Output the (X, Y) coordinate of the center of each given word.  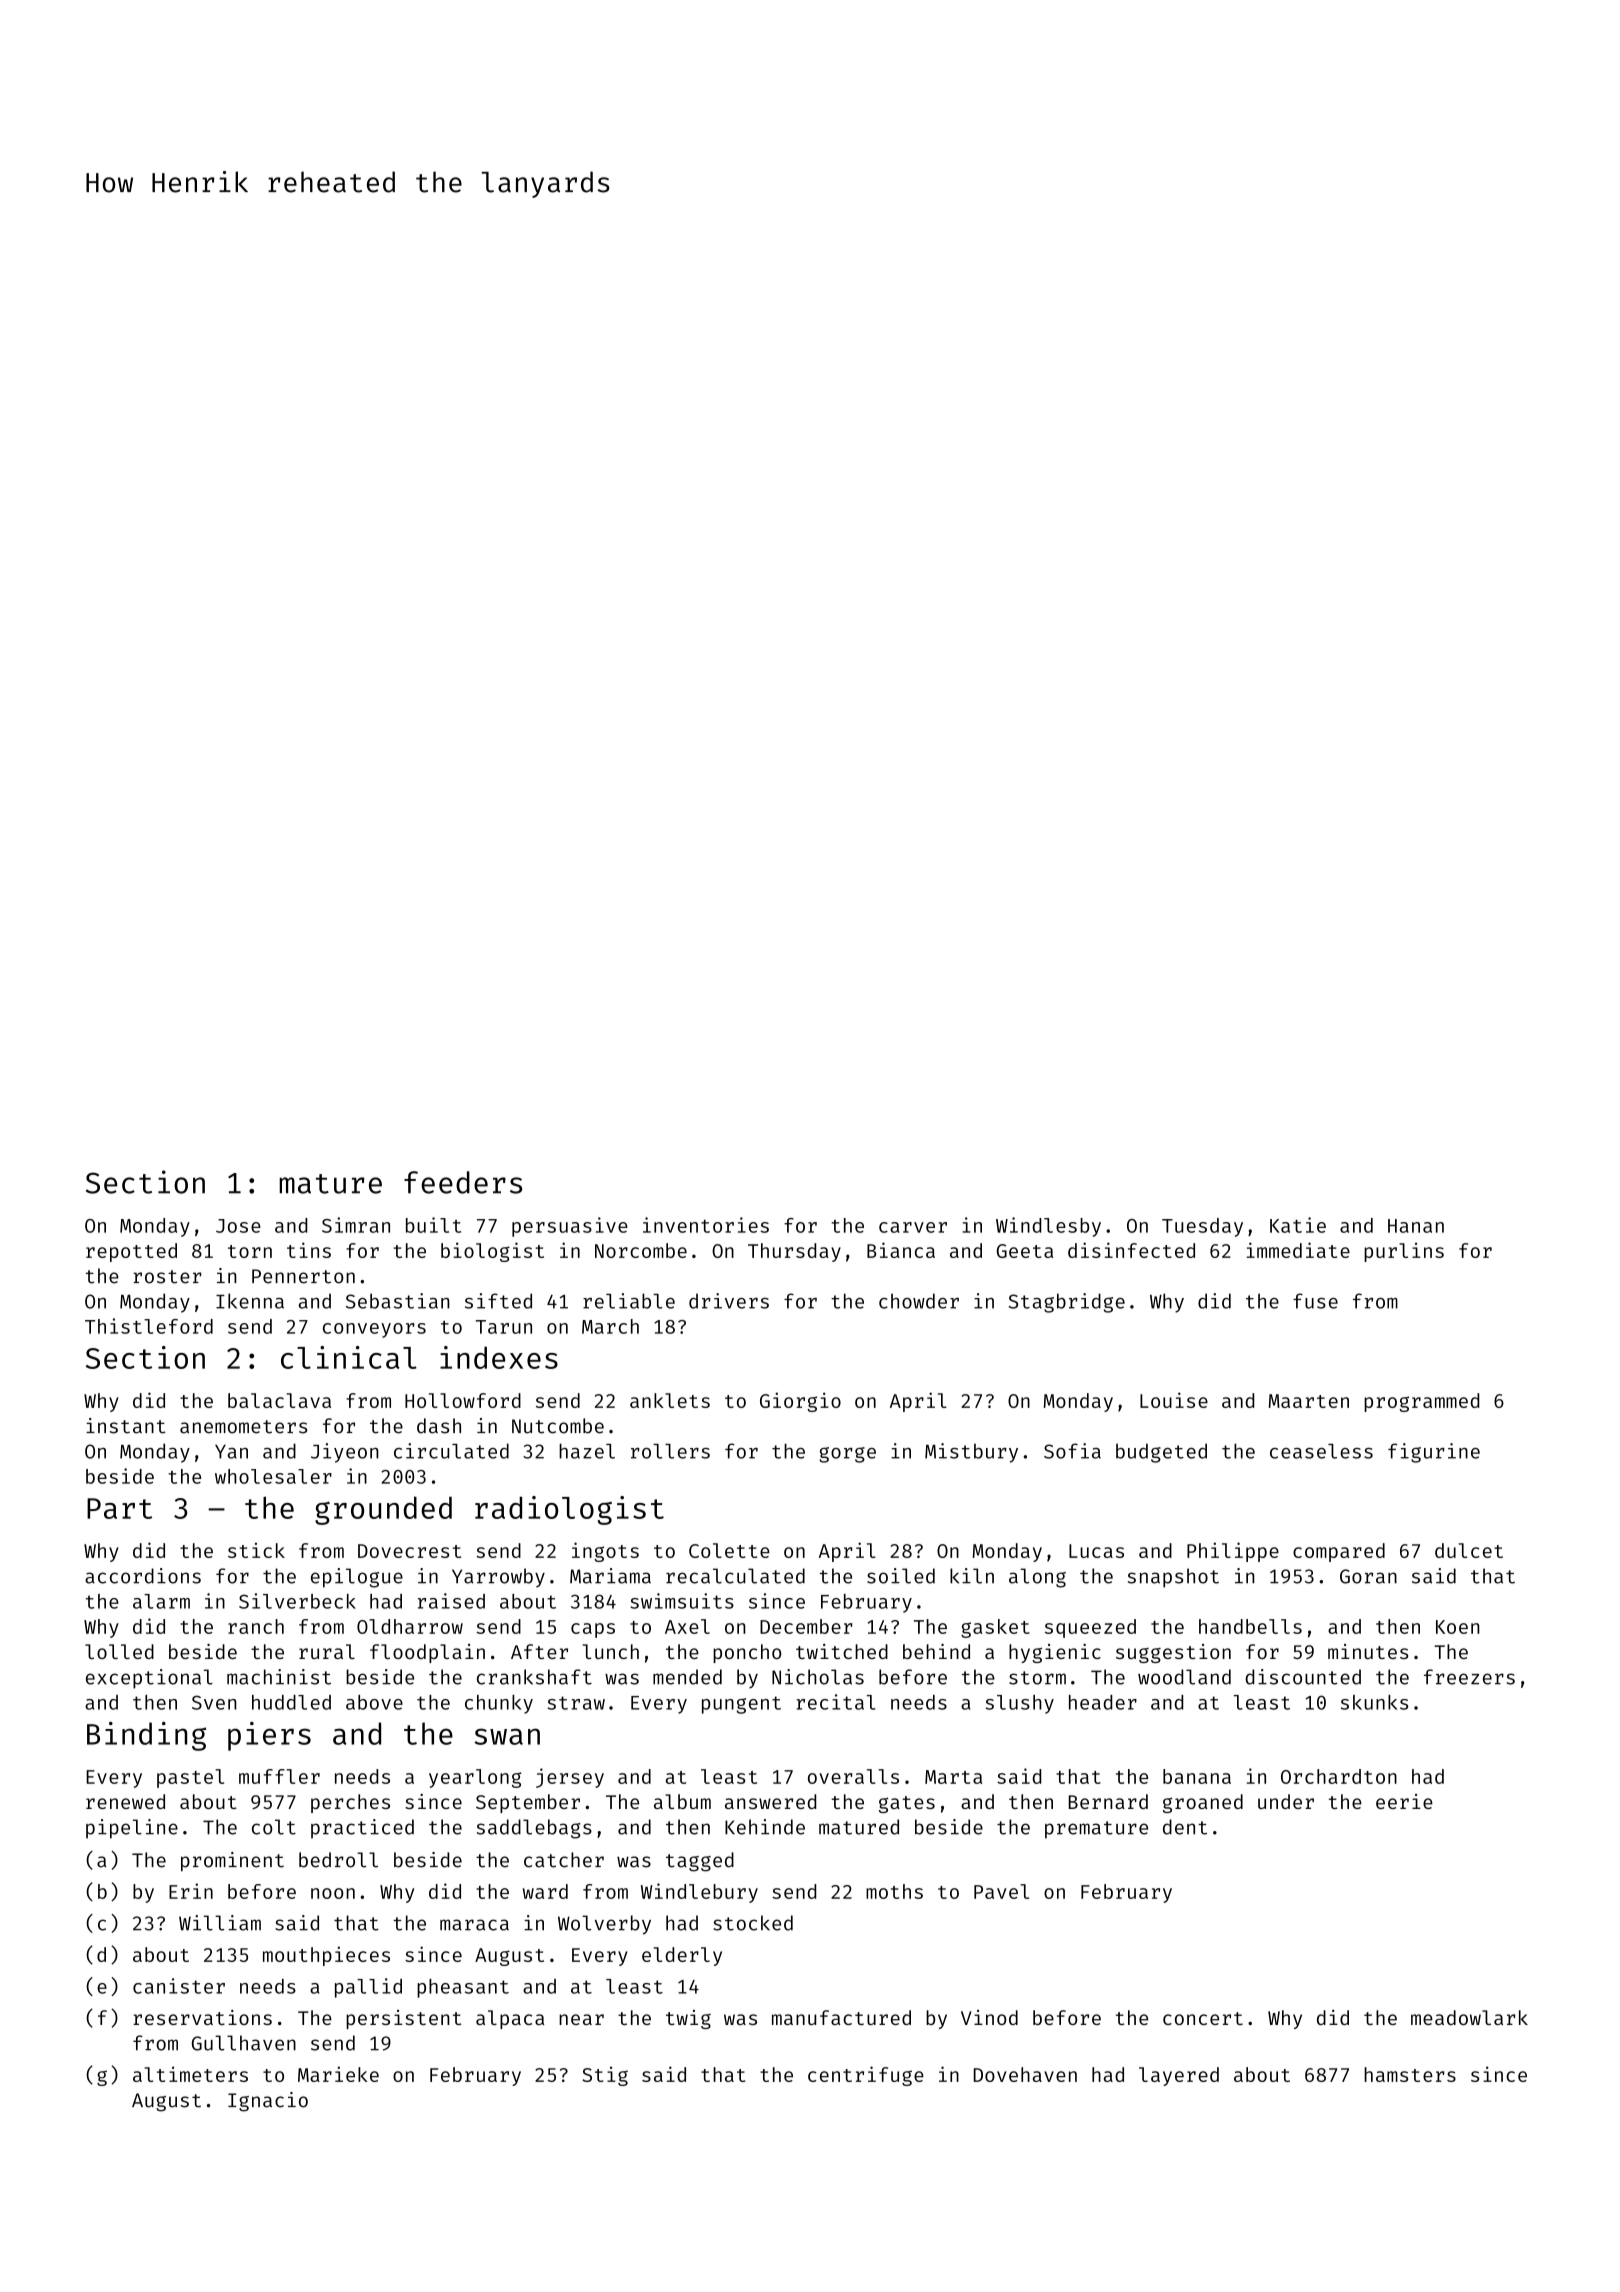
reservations (202, 2017)
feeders (463, 1182)
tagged (700, 1862)
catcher (564, 1860)
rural (327, 1651)
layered (1179, 2076)
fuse (1315, 1301)
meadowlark (1469, 2017)
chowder (919, 1301)
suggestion (1173, 1653)
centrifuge (866, 2076)
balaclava (279, 1400)
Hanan (1416, 1226)
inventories (706, 1225)
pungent (741, 1705)
